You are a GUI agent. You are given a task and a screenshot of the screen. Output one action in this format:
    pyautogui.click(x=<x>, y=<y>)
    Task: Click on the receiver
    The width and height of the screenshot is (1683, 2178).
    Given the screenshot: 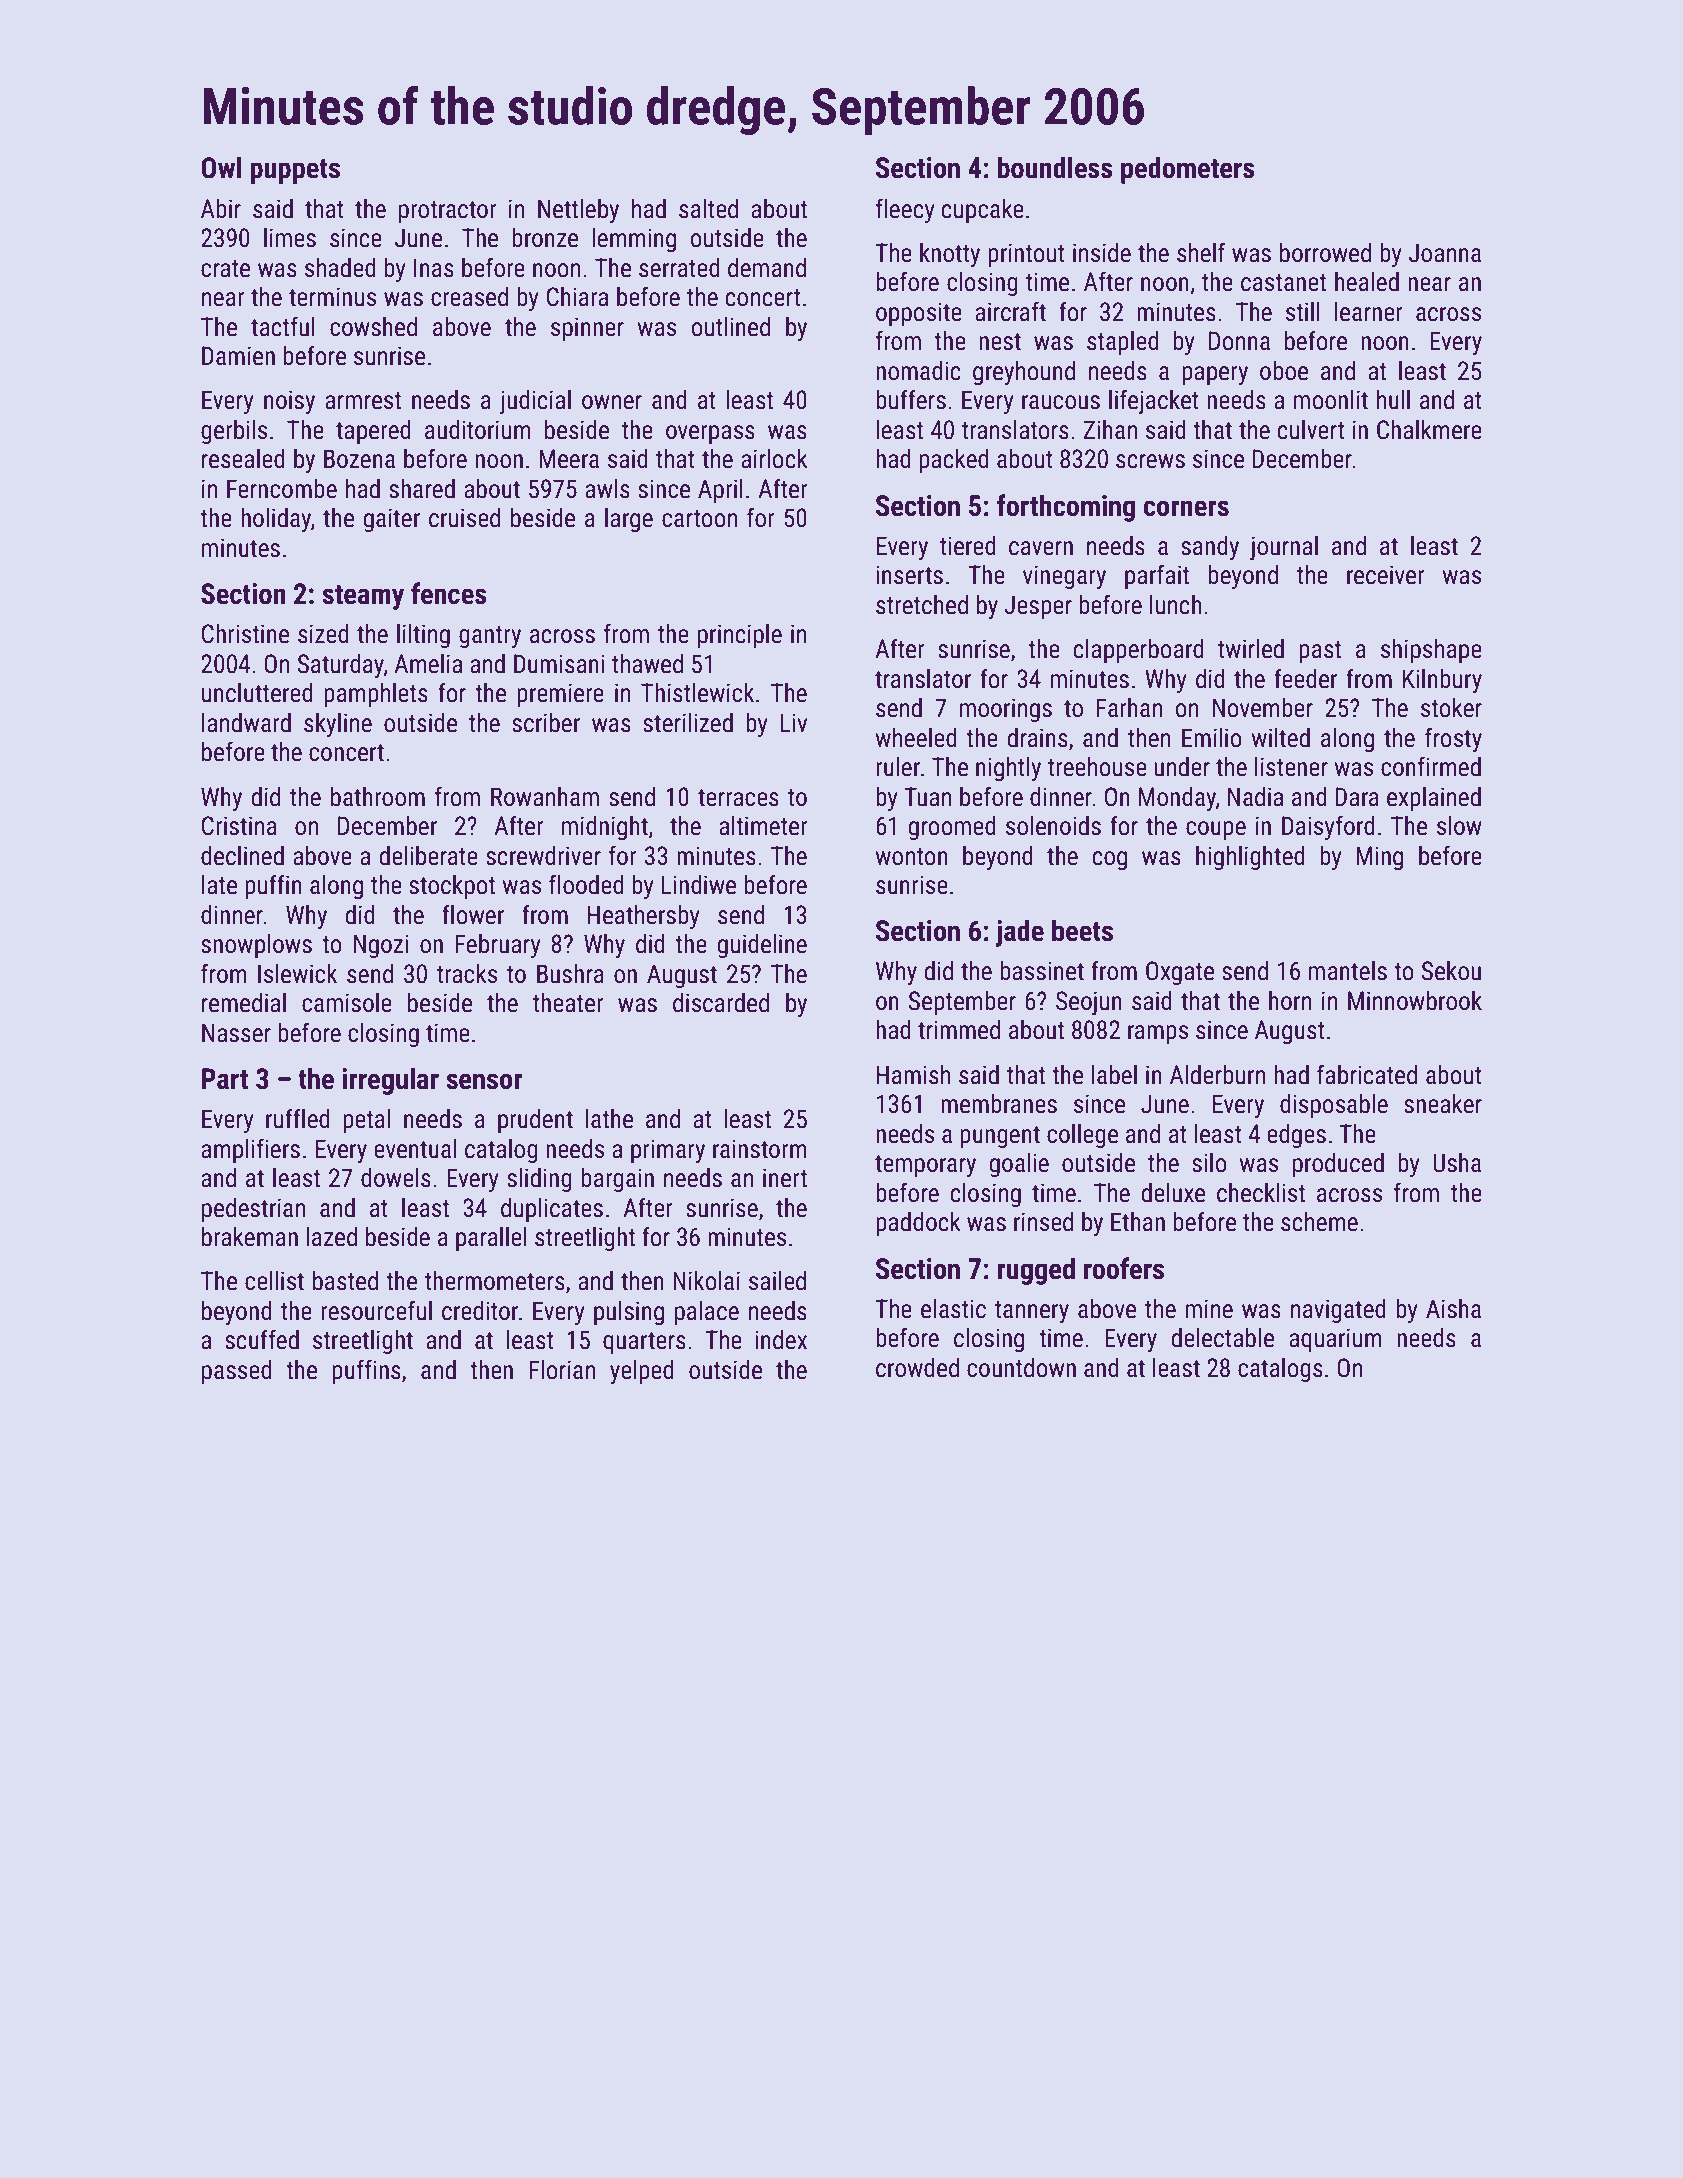 What is the action you would take?
    pyautogui.click(x=1386, y=575)
